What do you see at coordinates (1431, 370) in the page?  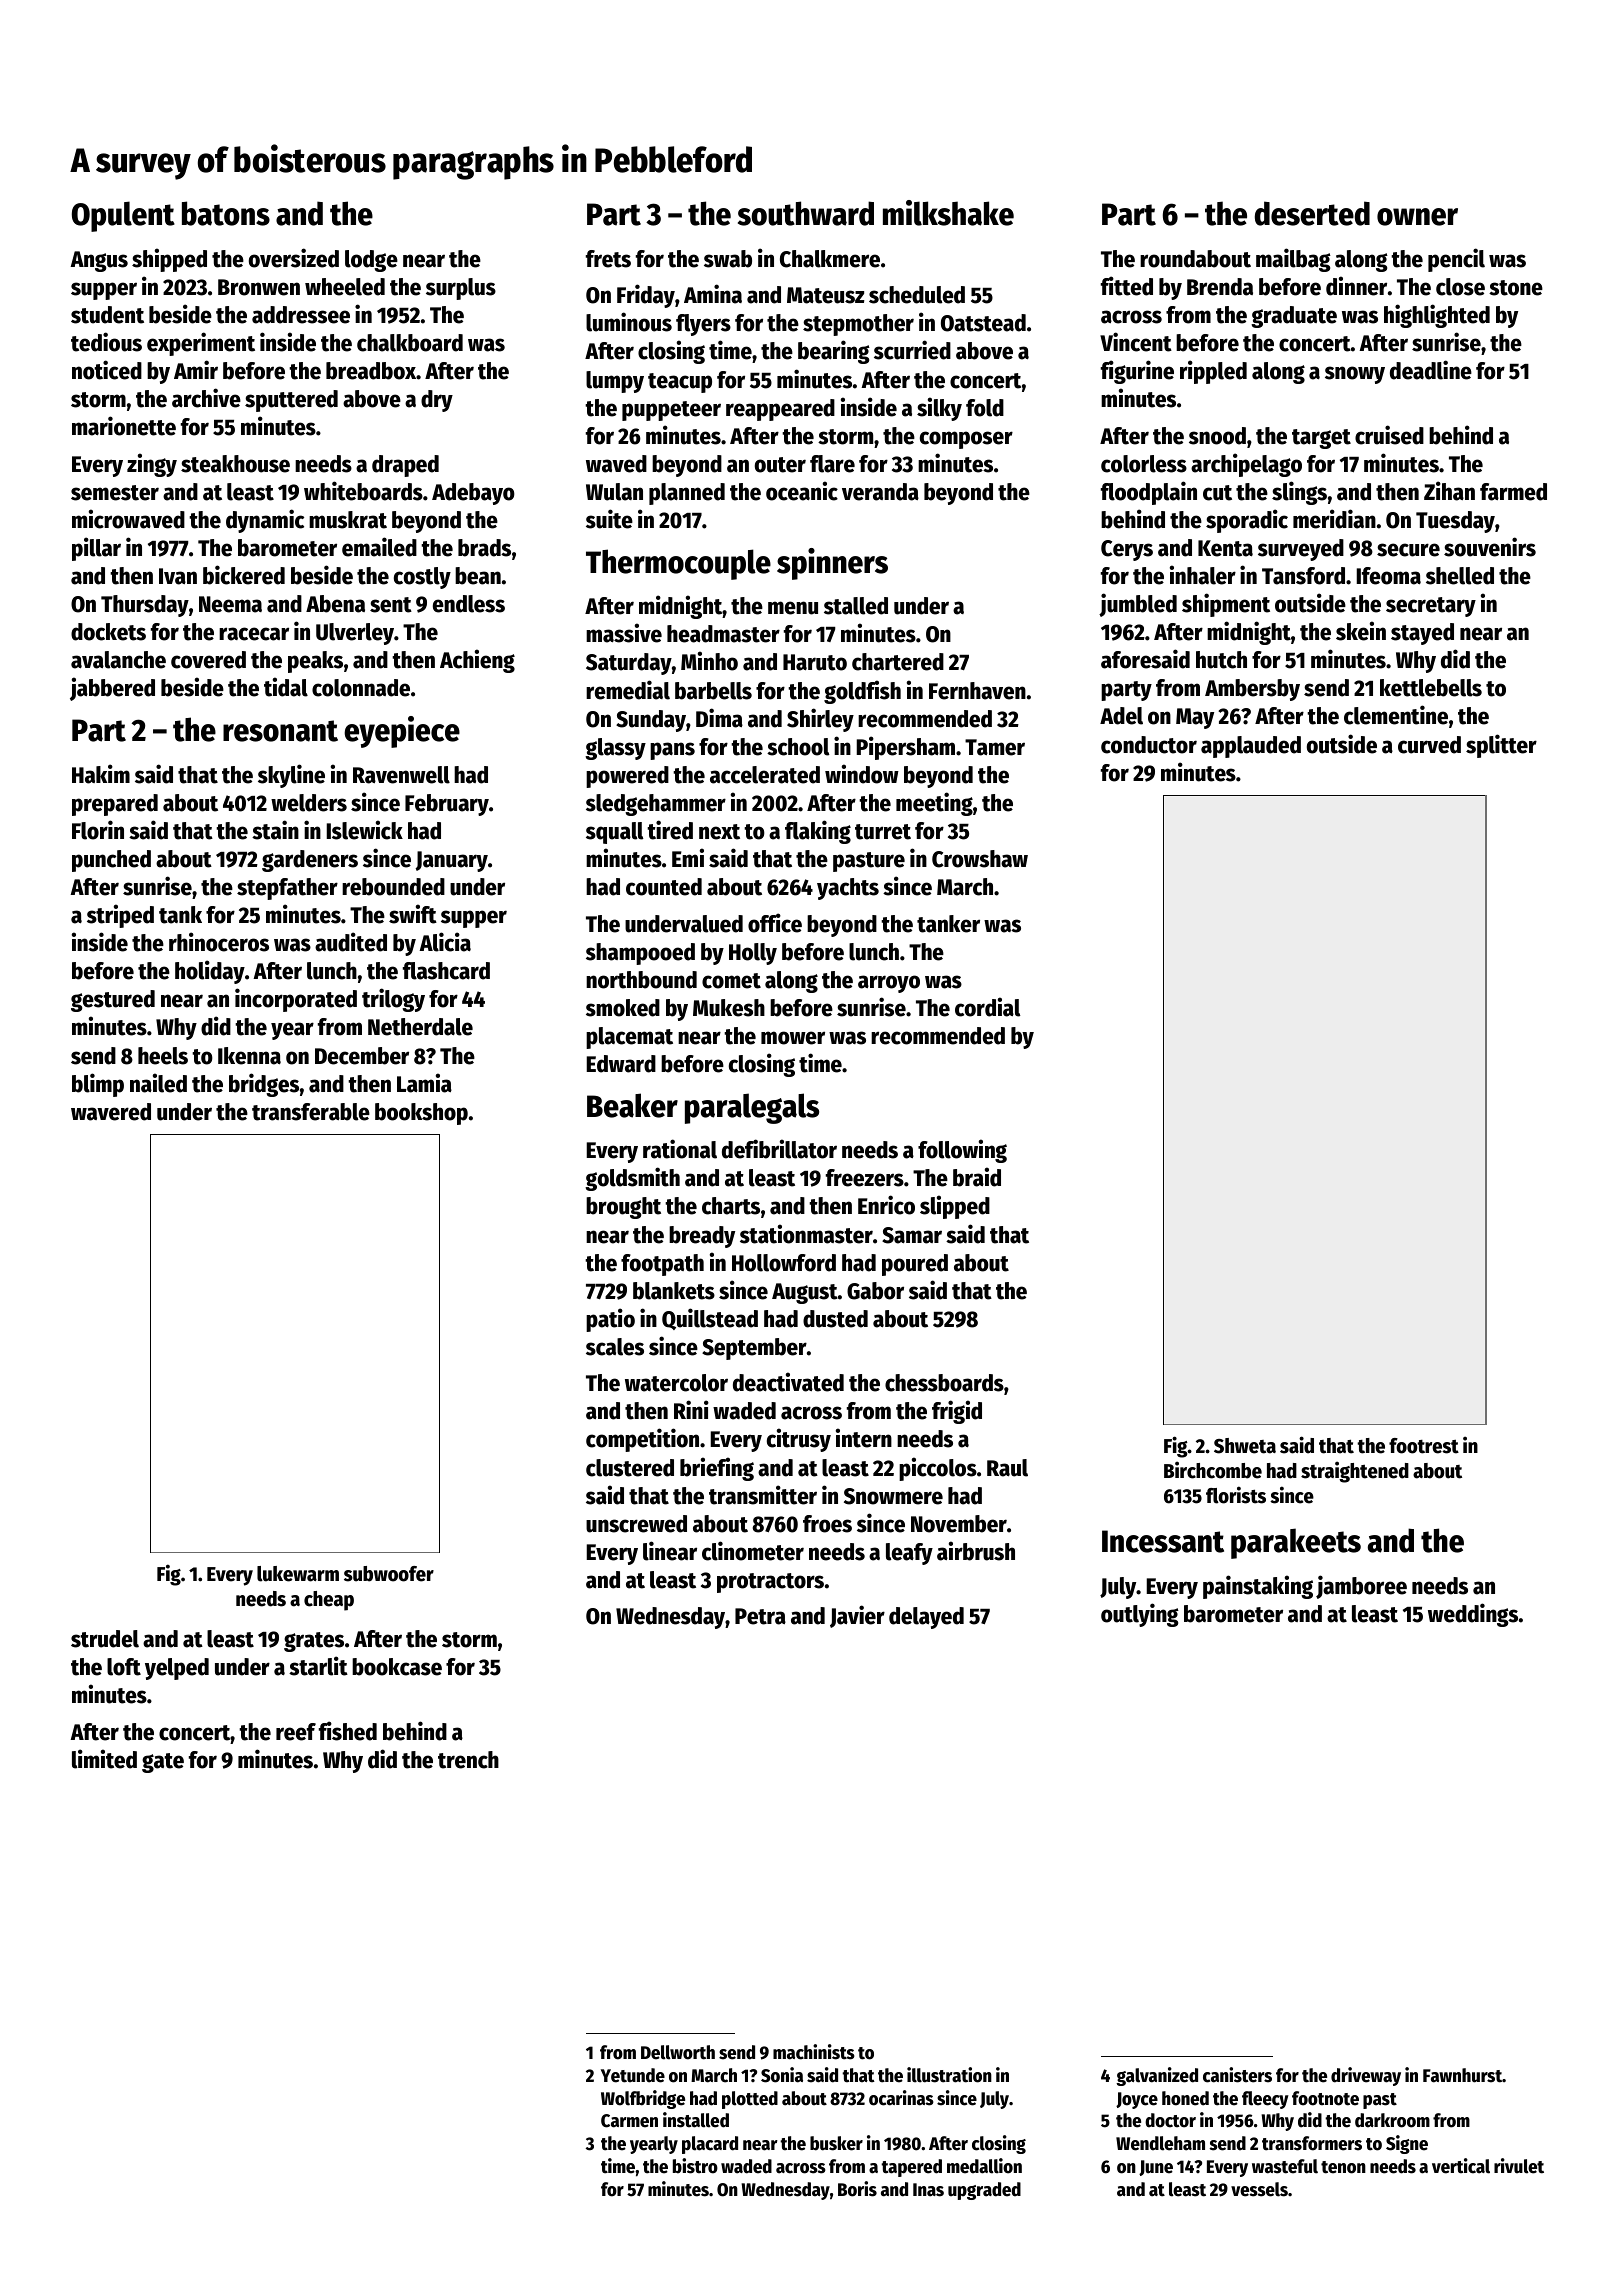 I see `deadline` at bounding box center [1431, 370].
